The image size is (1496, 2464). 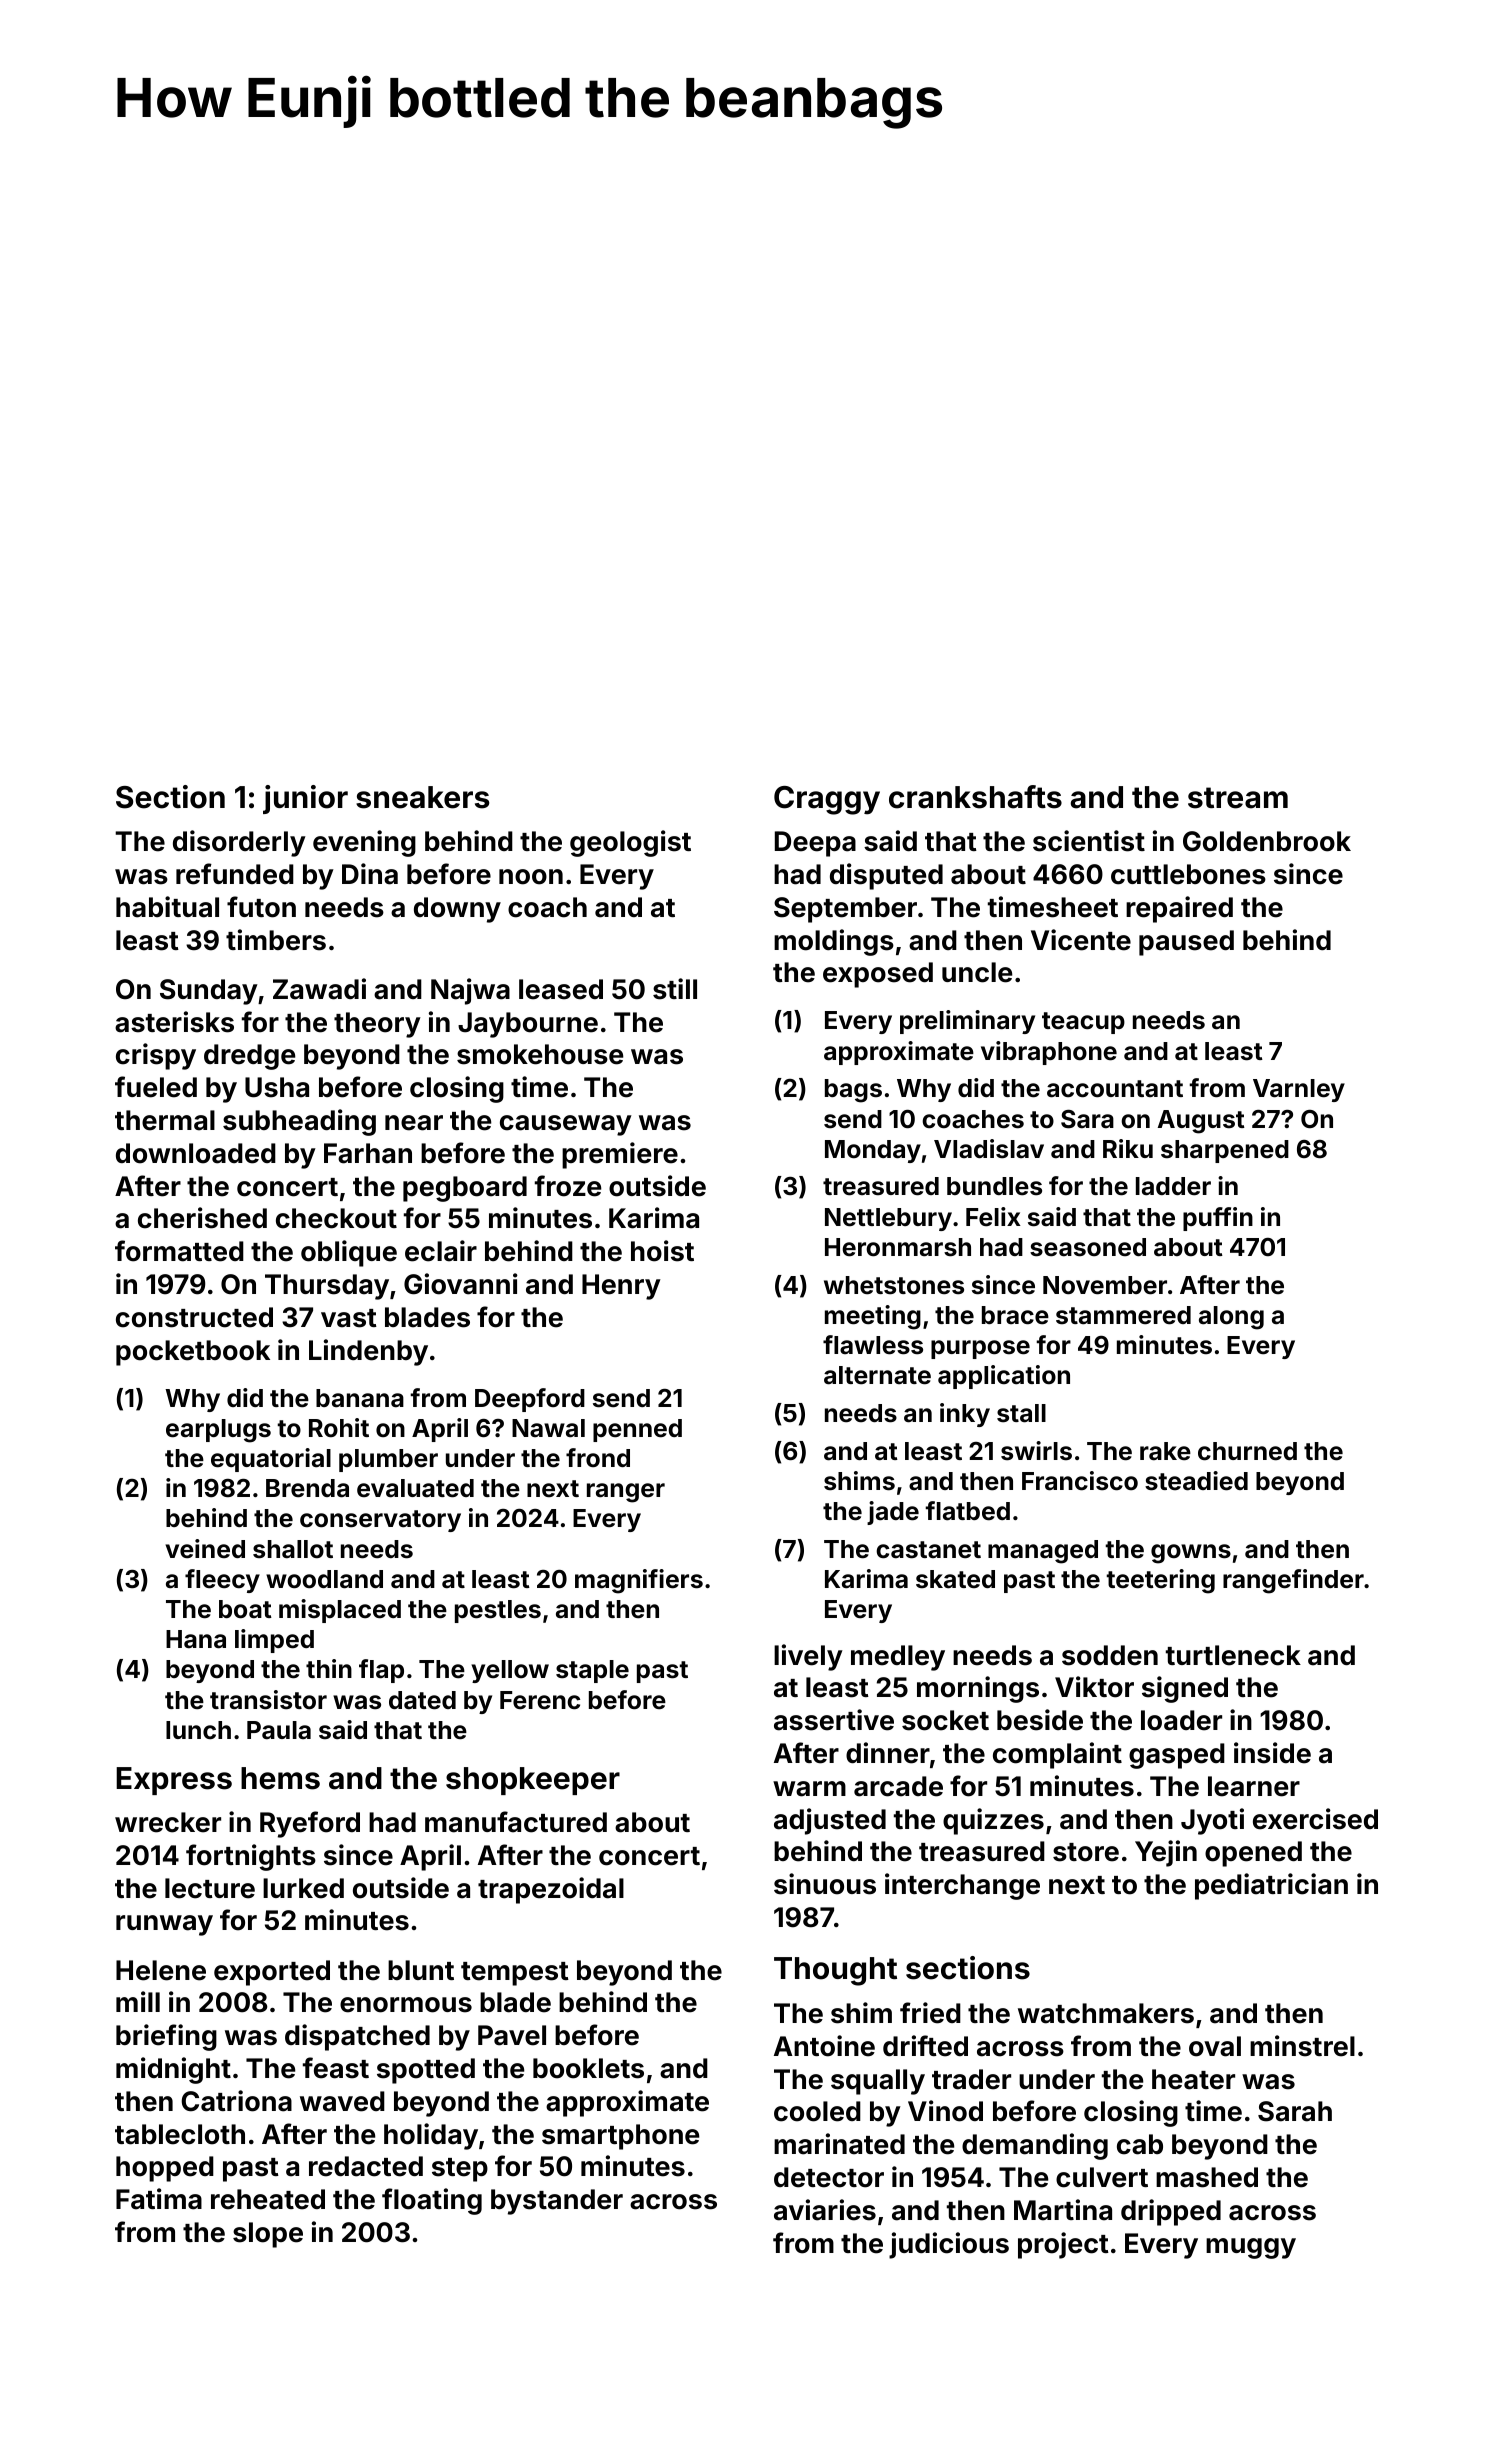 What do you see at coordinates (621, 1287) in the page?
I see `Henry` at bounding box center [621, 1287].
